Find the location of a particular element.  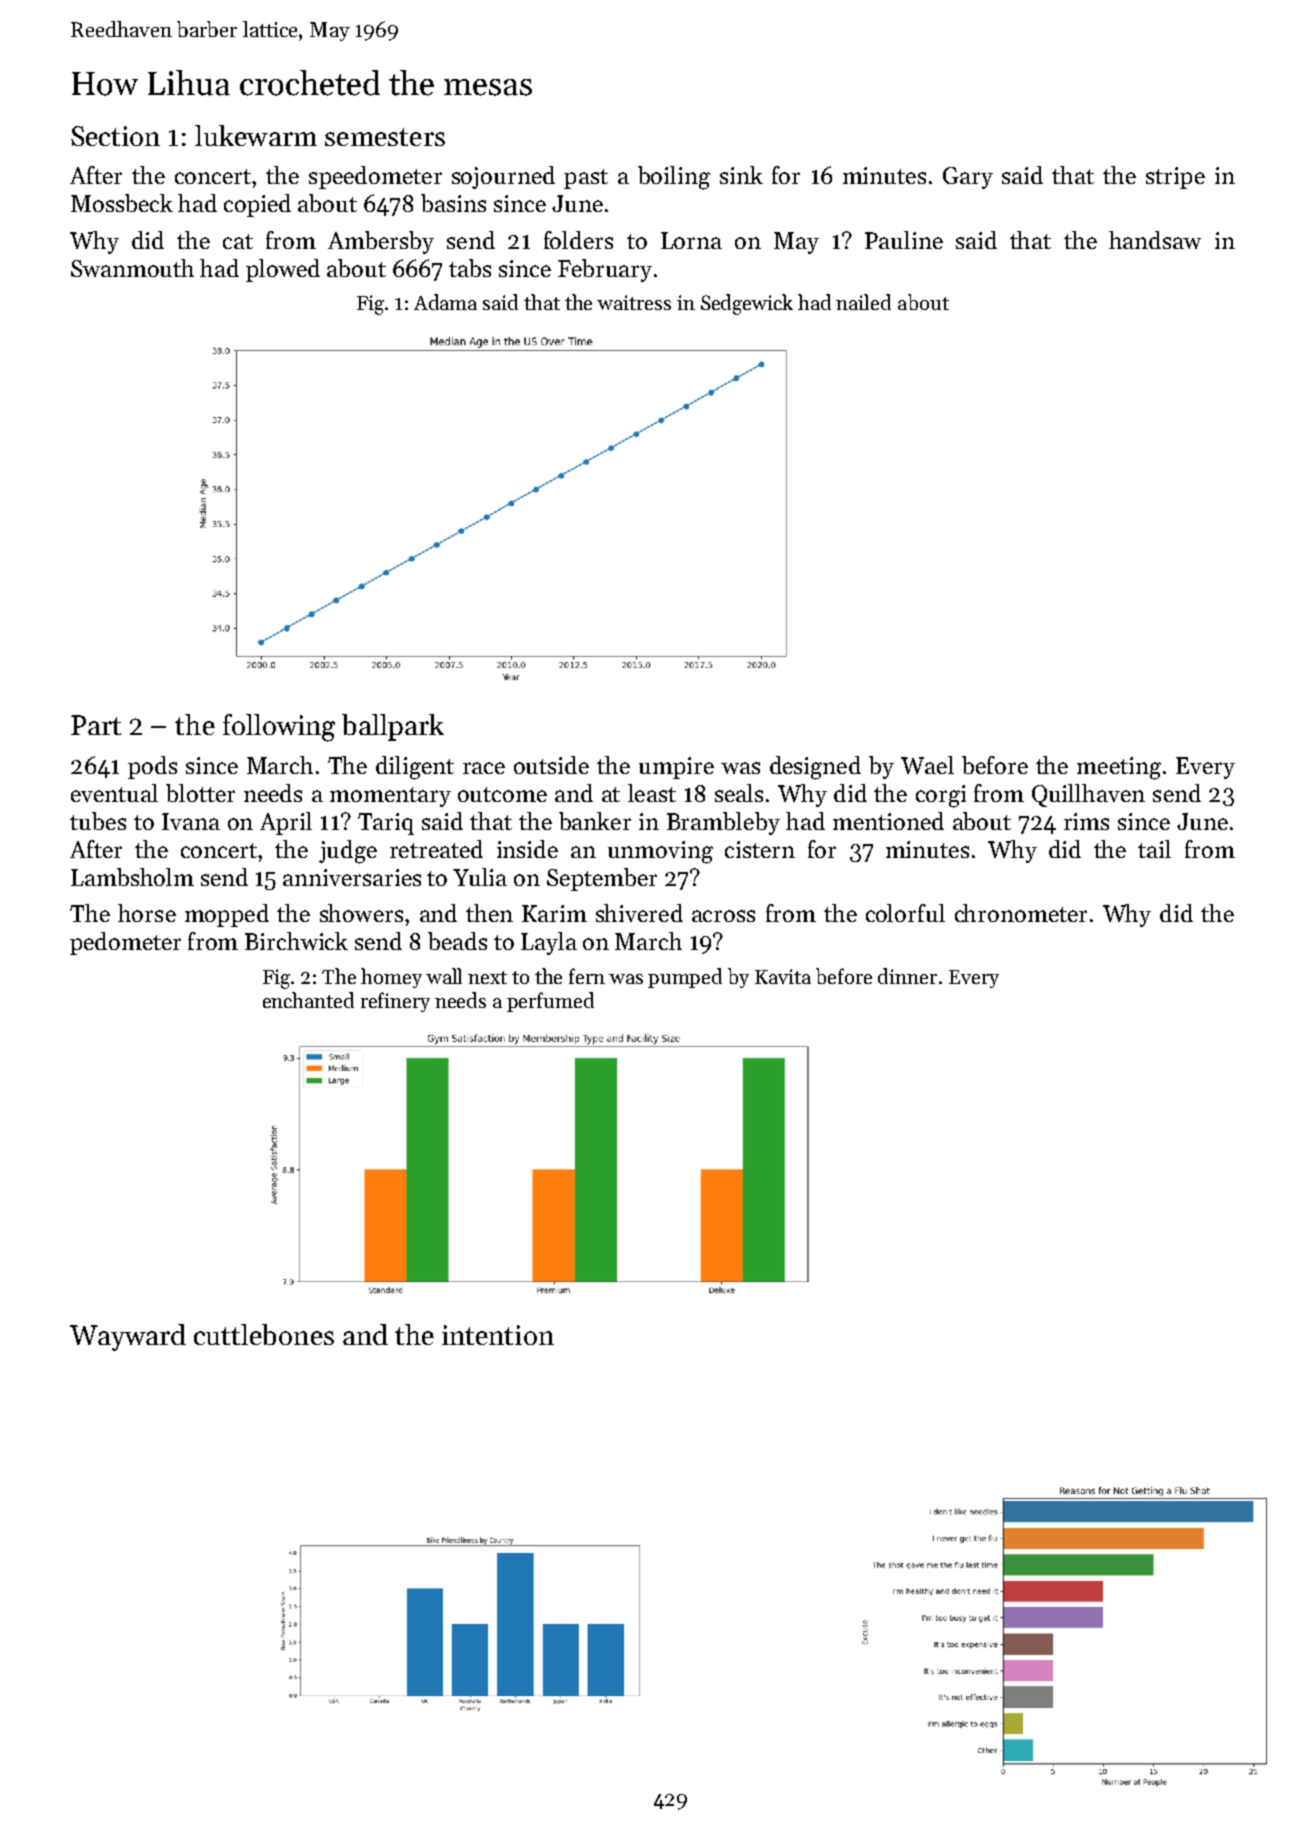

lukewarm is located at coordinates (256, 135).
